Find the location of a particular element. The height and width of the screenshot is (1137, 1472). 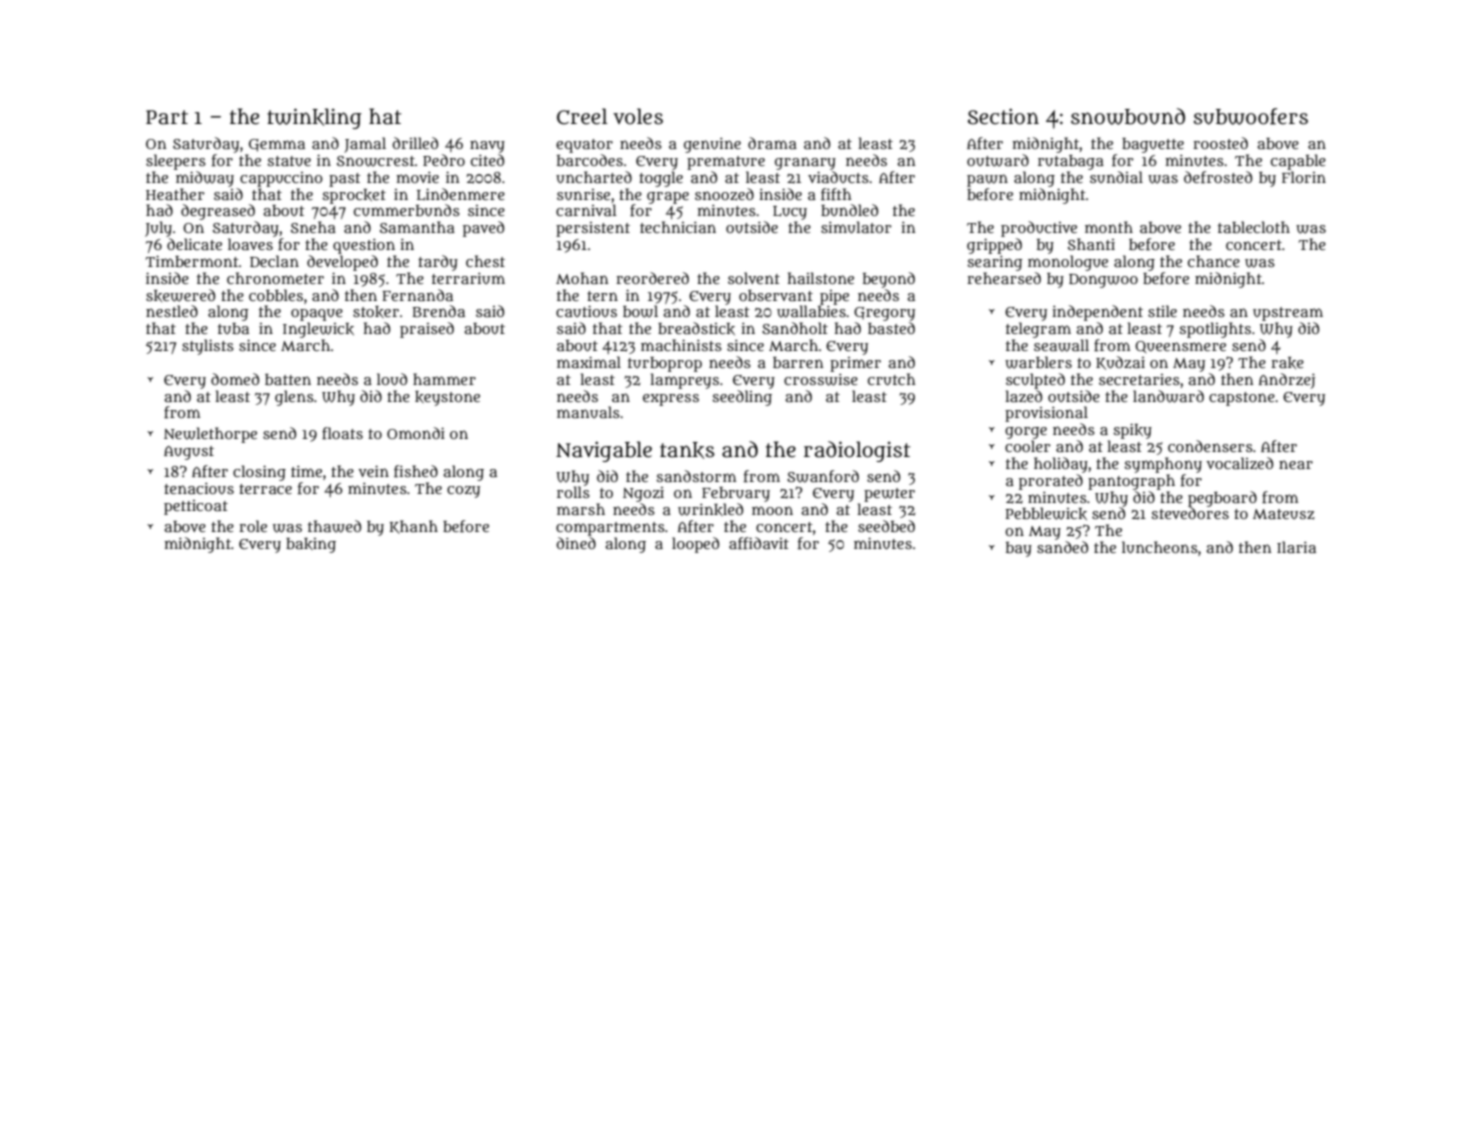

reordered is located at coordinates (652, 278).
